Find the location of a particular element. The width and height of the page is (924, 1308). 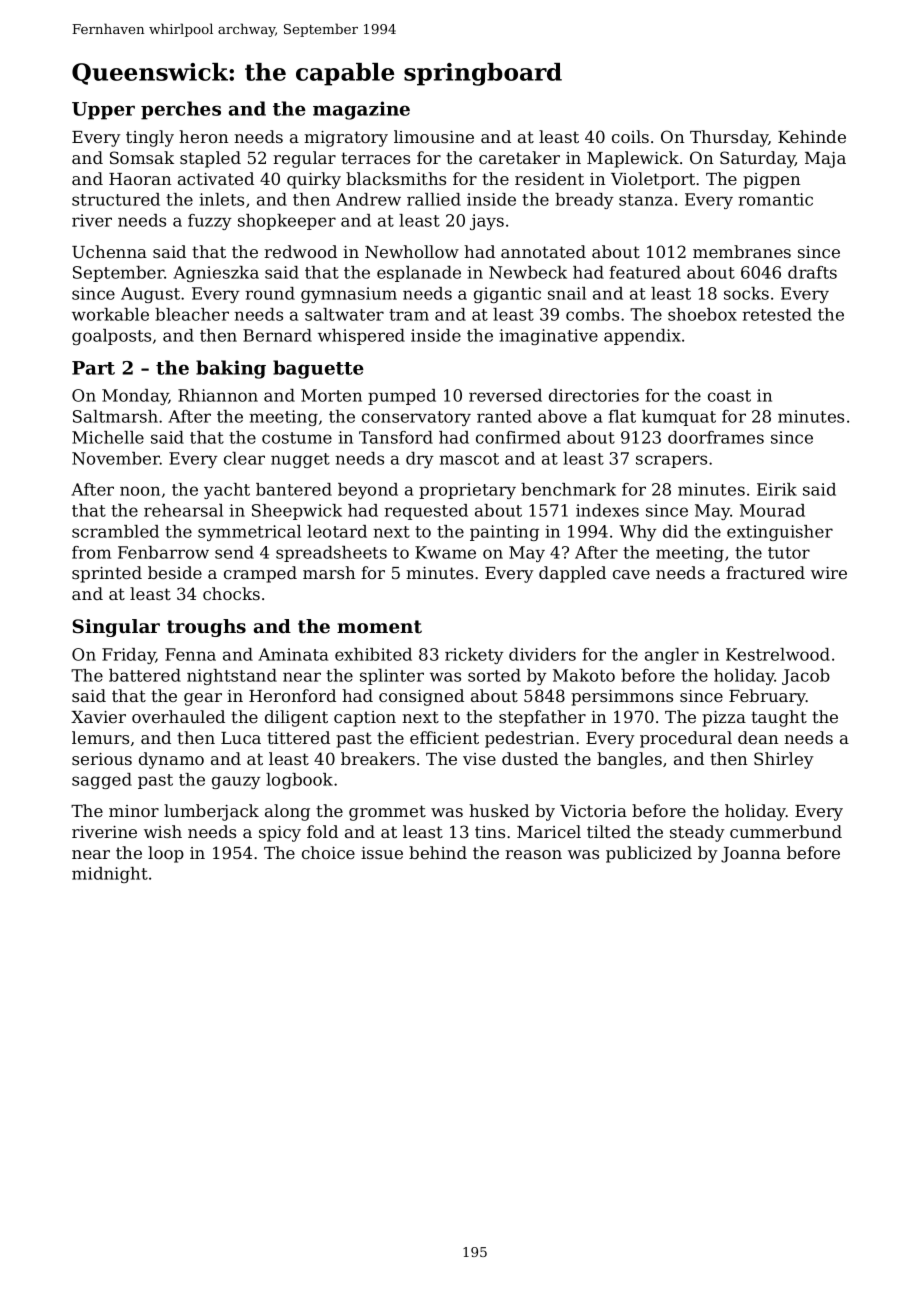

behind is located at coordinates (438, 852).
